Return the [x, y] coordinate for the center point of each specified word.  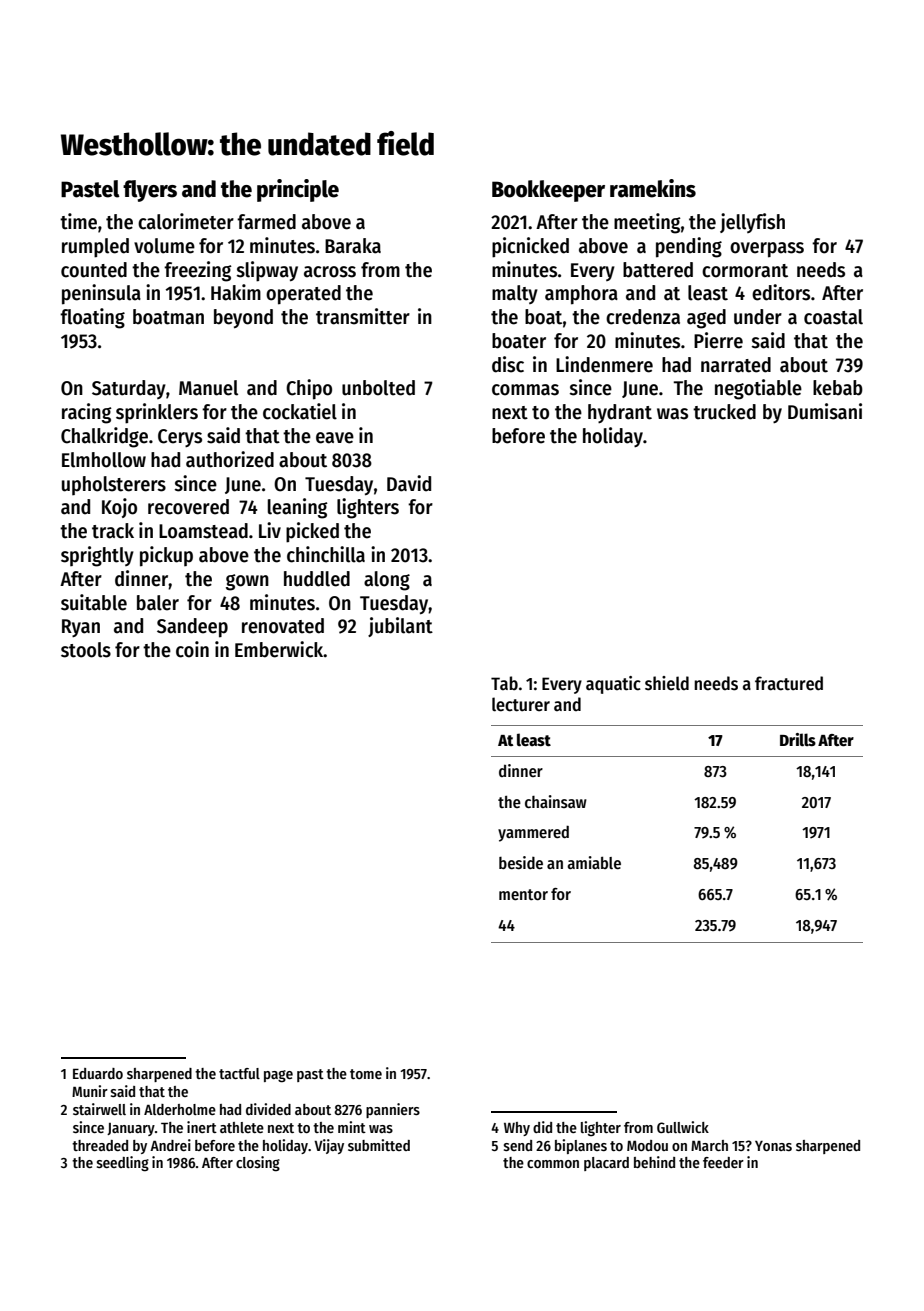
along [387, 581]
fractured [789, 683]
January [131, 1129]
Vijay [329, 1146]
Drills [798, 739]
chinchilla [326, 554]
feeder [723, 1162]
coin [192, 649]
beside [521, 863]
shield [667, 683]
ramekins [653, 188]
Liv [270, 530]
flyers [150, 191]
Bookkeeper [548, 191]
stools [86, 650]
